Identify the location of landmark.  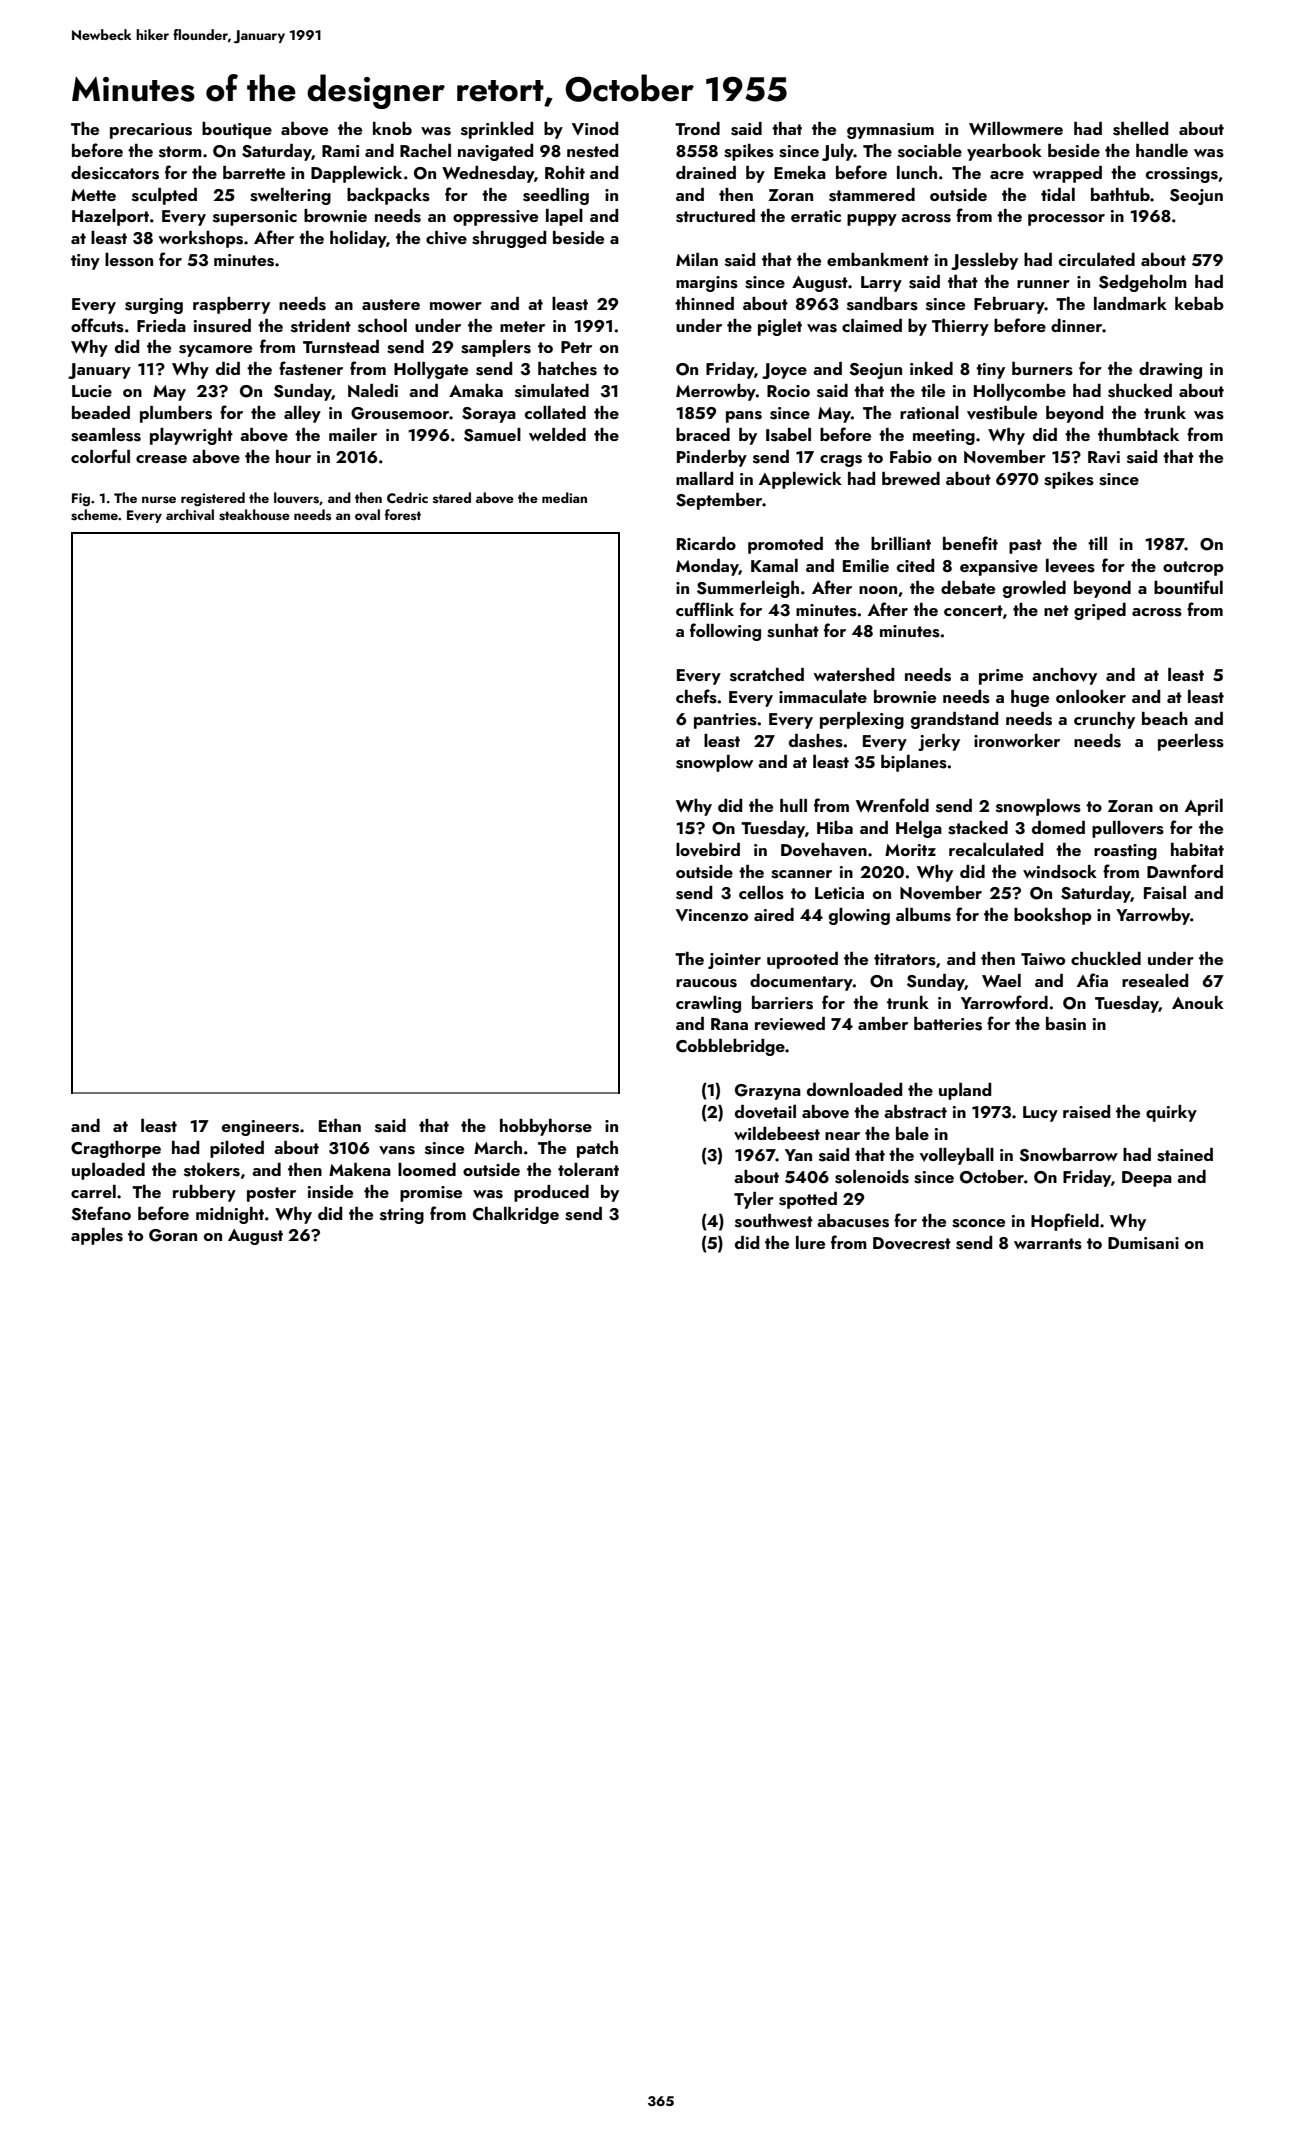
(1130, 303).
